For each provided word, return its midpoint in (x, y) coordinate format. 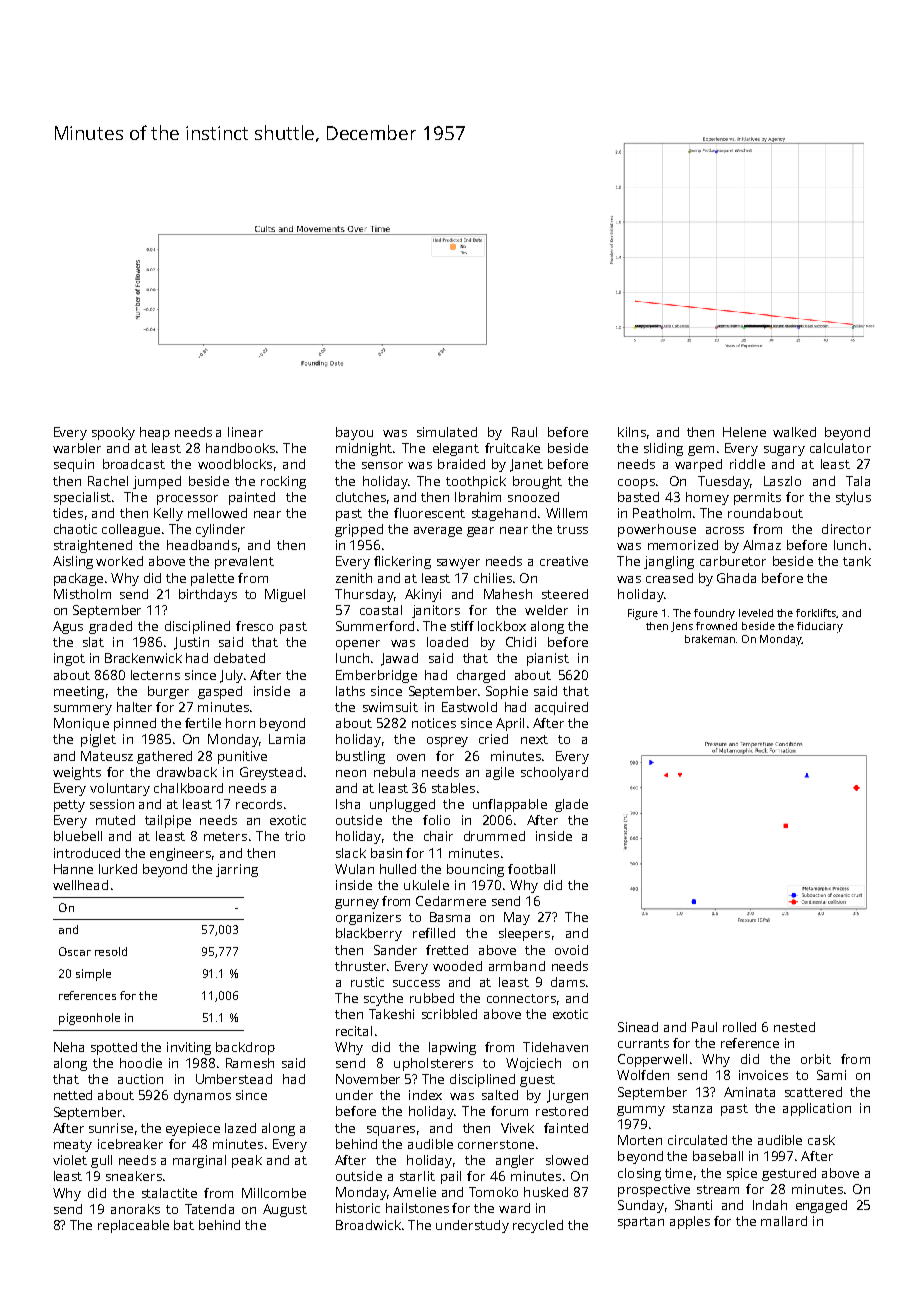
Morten (640, 1140)
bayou (354, 433)
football (531, 869)
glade (571, 805)
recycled (538, 1226)
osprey (447, 742)
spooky (113, 433)
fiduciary (820, 627)
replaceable (133, 1226)
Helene (744, 432)
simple (93, 975)
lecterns (155, 675)
